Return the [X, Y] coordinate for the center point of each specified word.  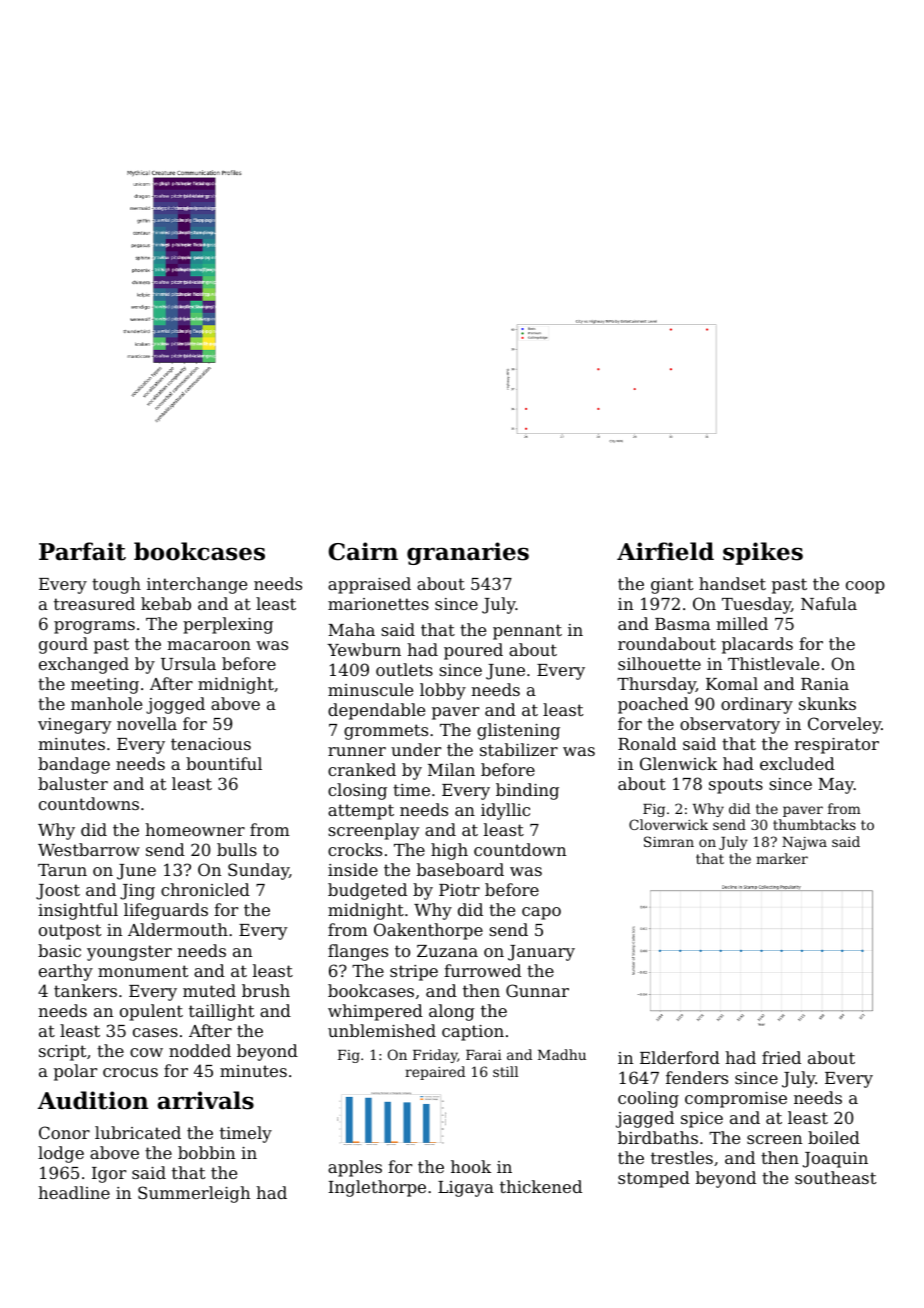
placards [757, 645]
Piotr [459, 890]
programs [94, 627]
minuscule [370, 689]
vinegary [75, 726]
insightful [78, 911]
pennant [527, 632]
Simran [669, 841]
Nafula [829, 603]
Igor [109, 1175]
